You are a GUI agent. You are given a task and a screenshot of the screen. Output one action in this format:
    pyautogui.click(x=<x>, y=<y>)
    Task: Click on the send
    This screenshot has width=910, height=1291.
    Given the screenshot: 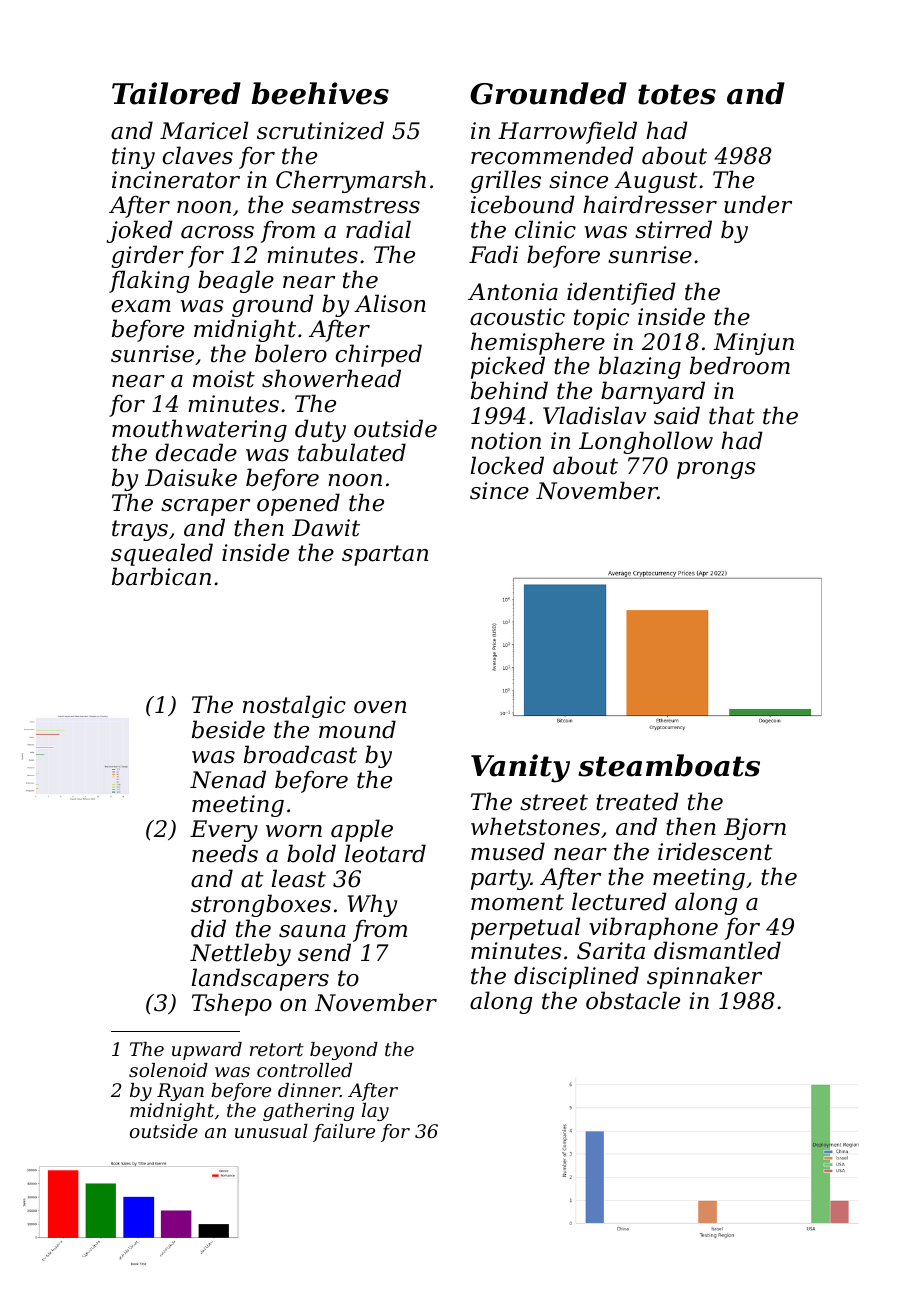 What is the action you would take?
    pyautogui.click(x=324, y=952)
